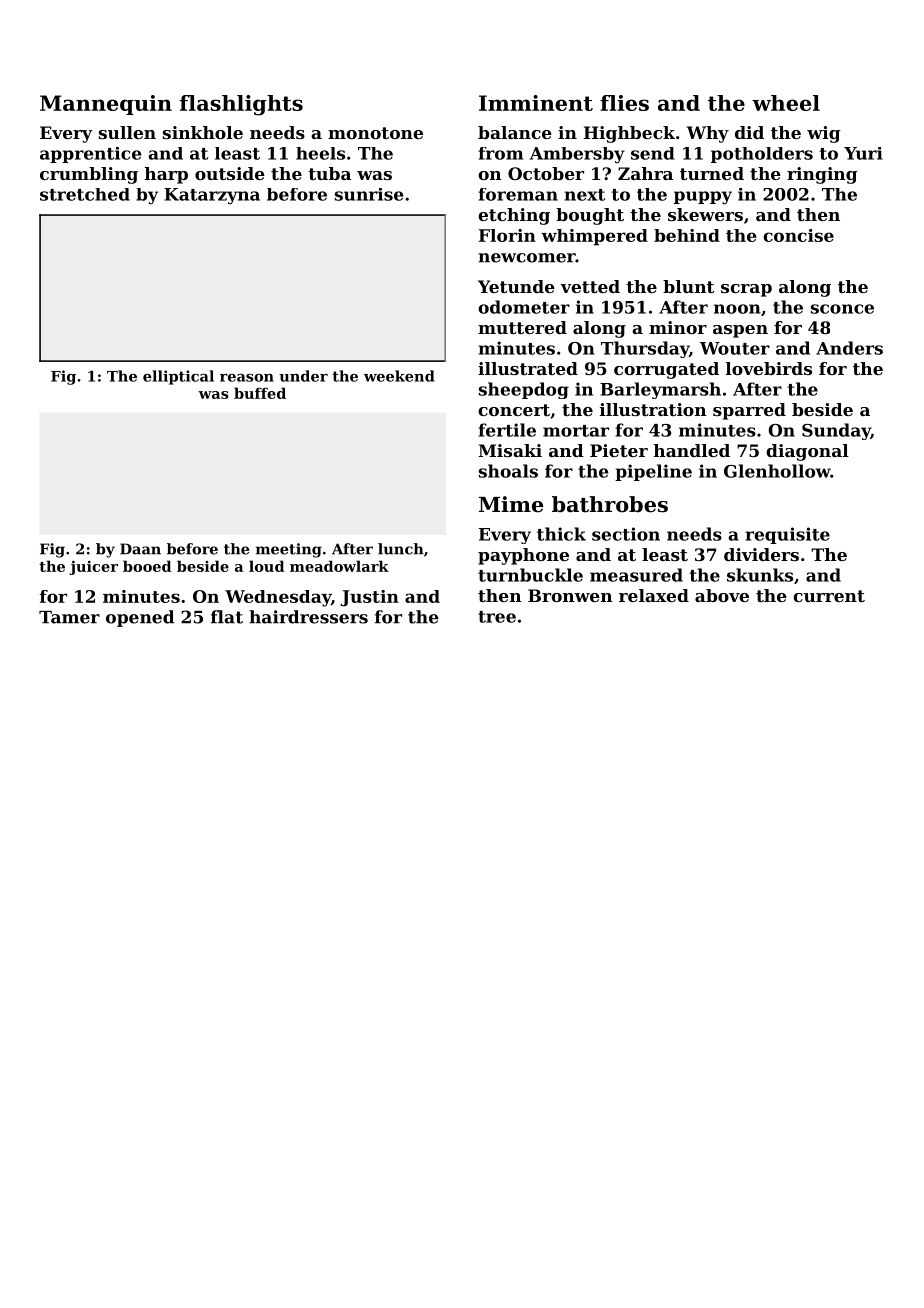 The width and height of the screenshot is (924, 1308). Describe the element at coordinates (760, 575) in the screenshot. I see `skunks` at that location.
